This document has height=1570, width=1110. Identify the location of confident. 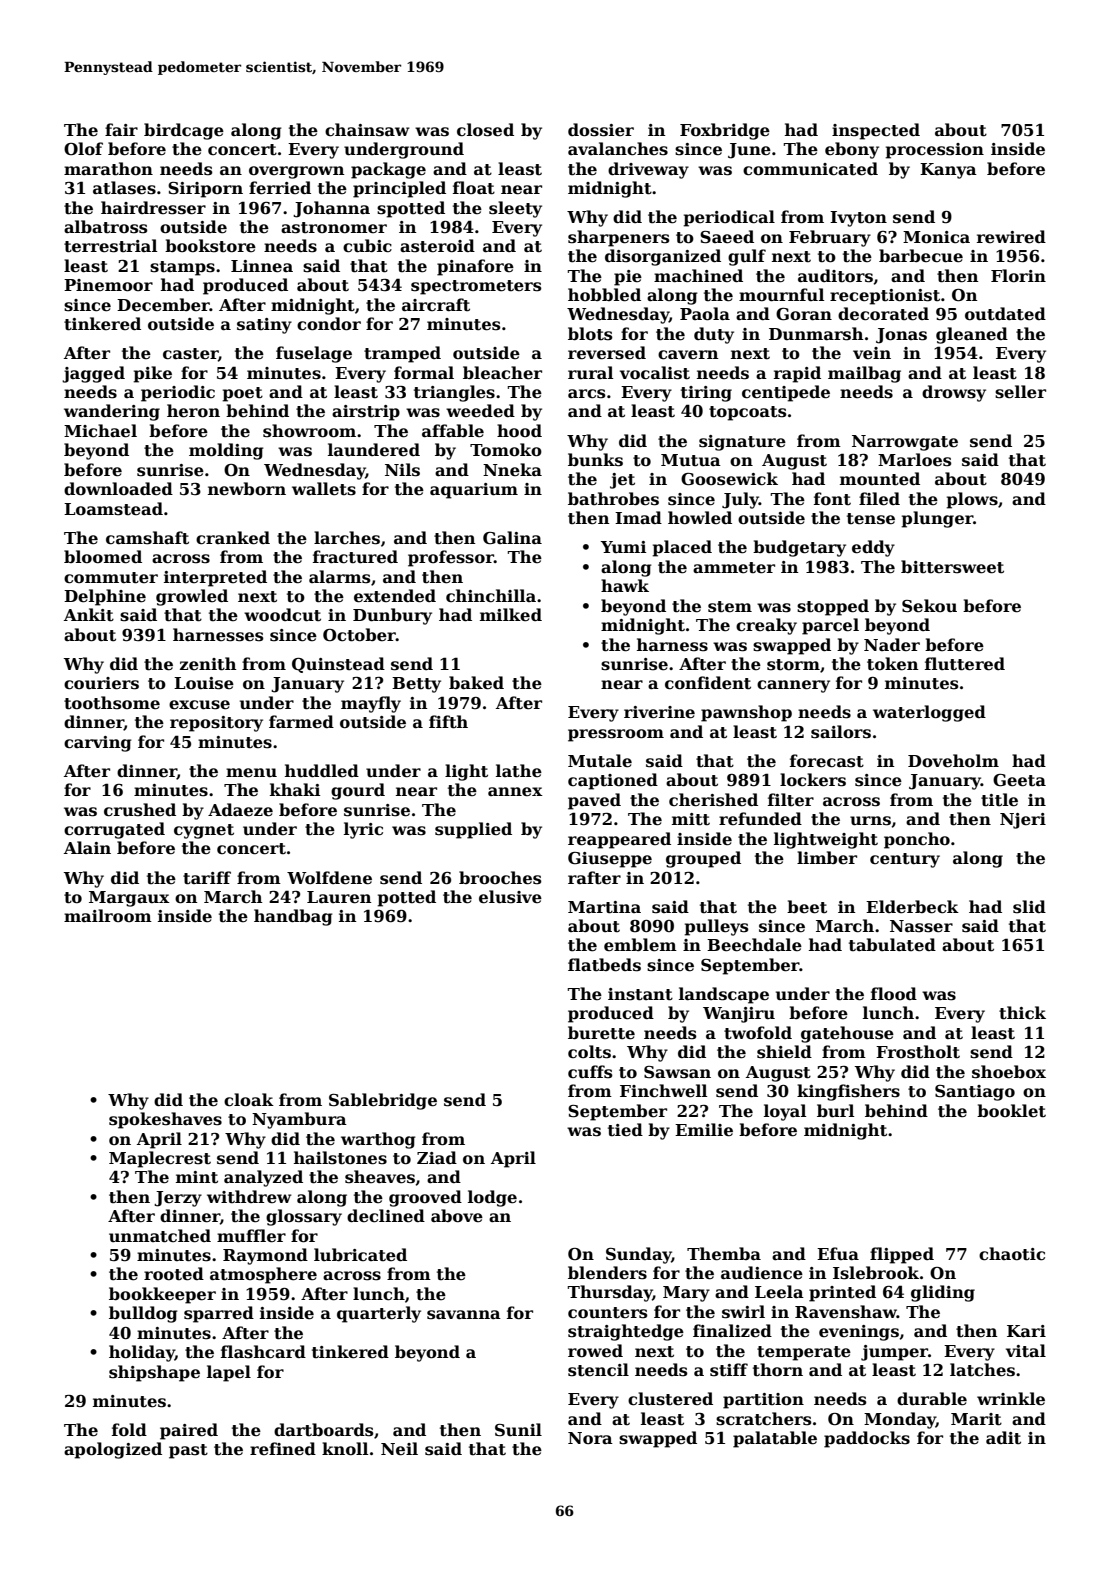
(708, 683).
